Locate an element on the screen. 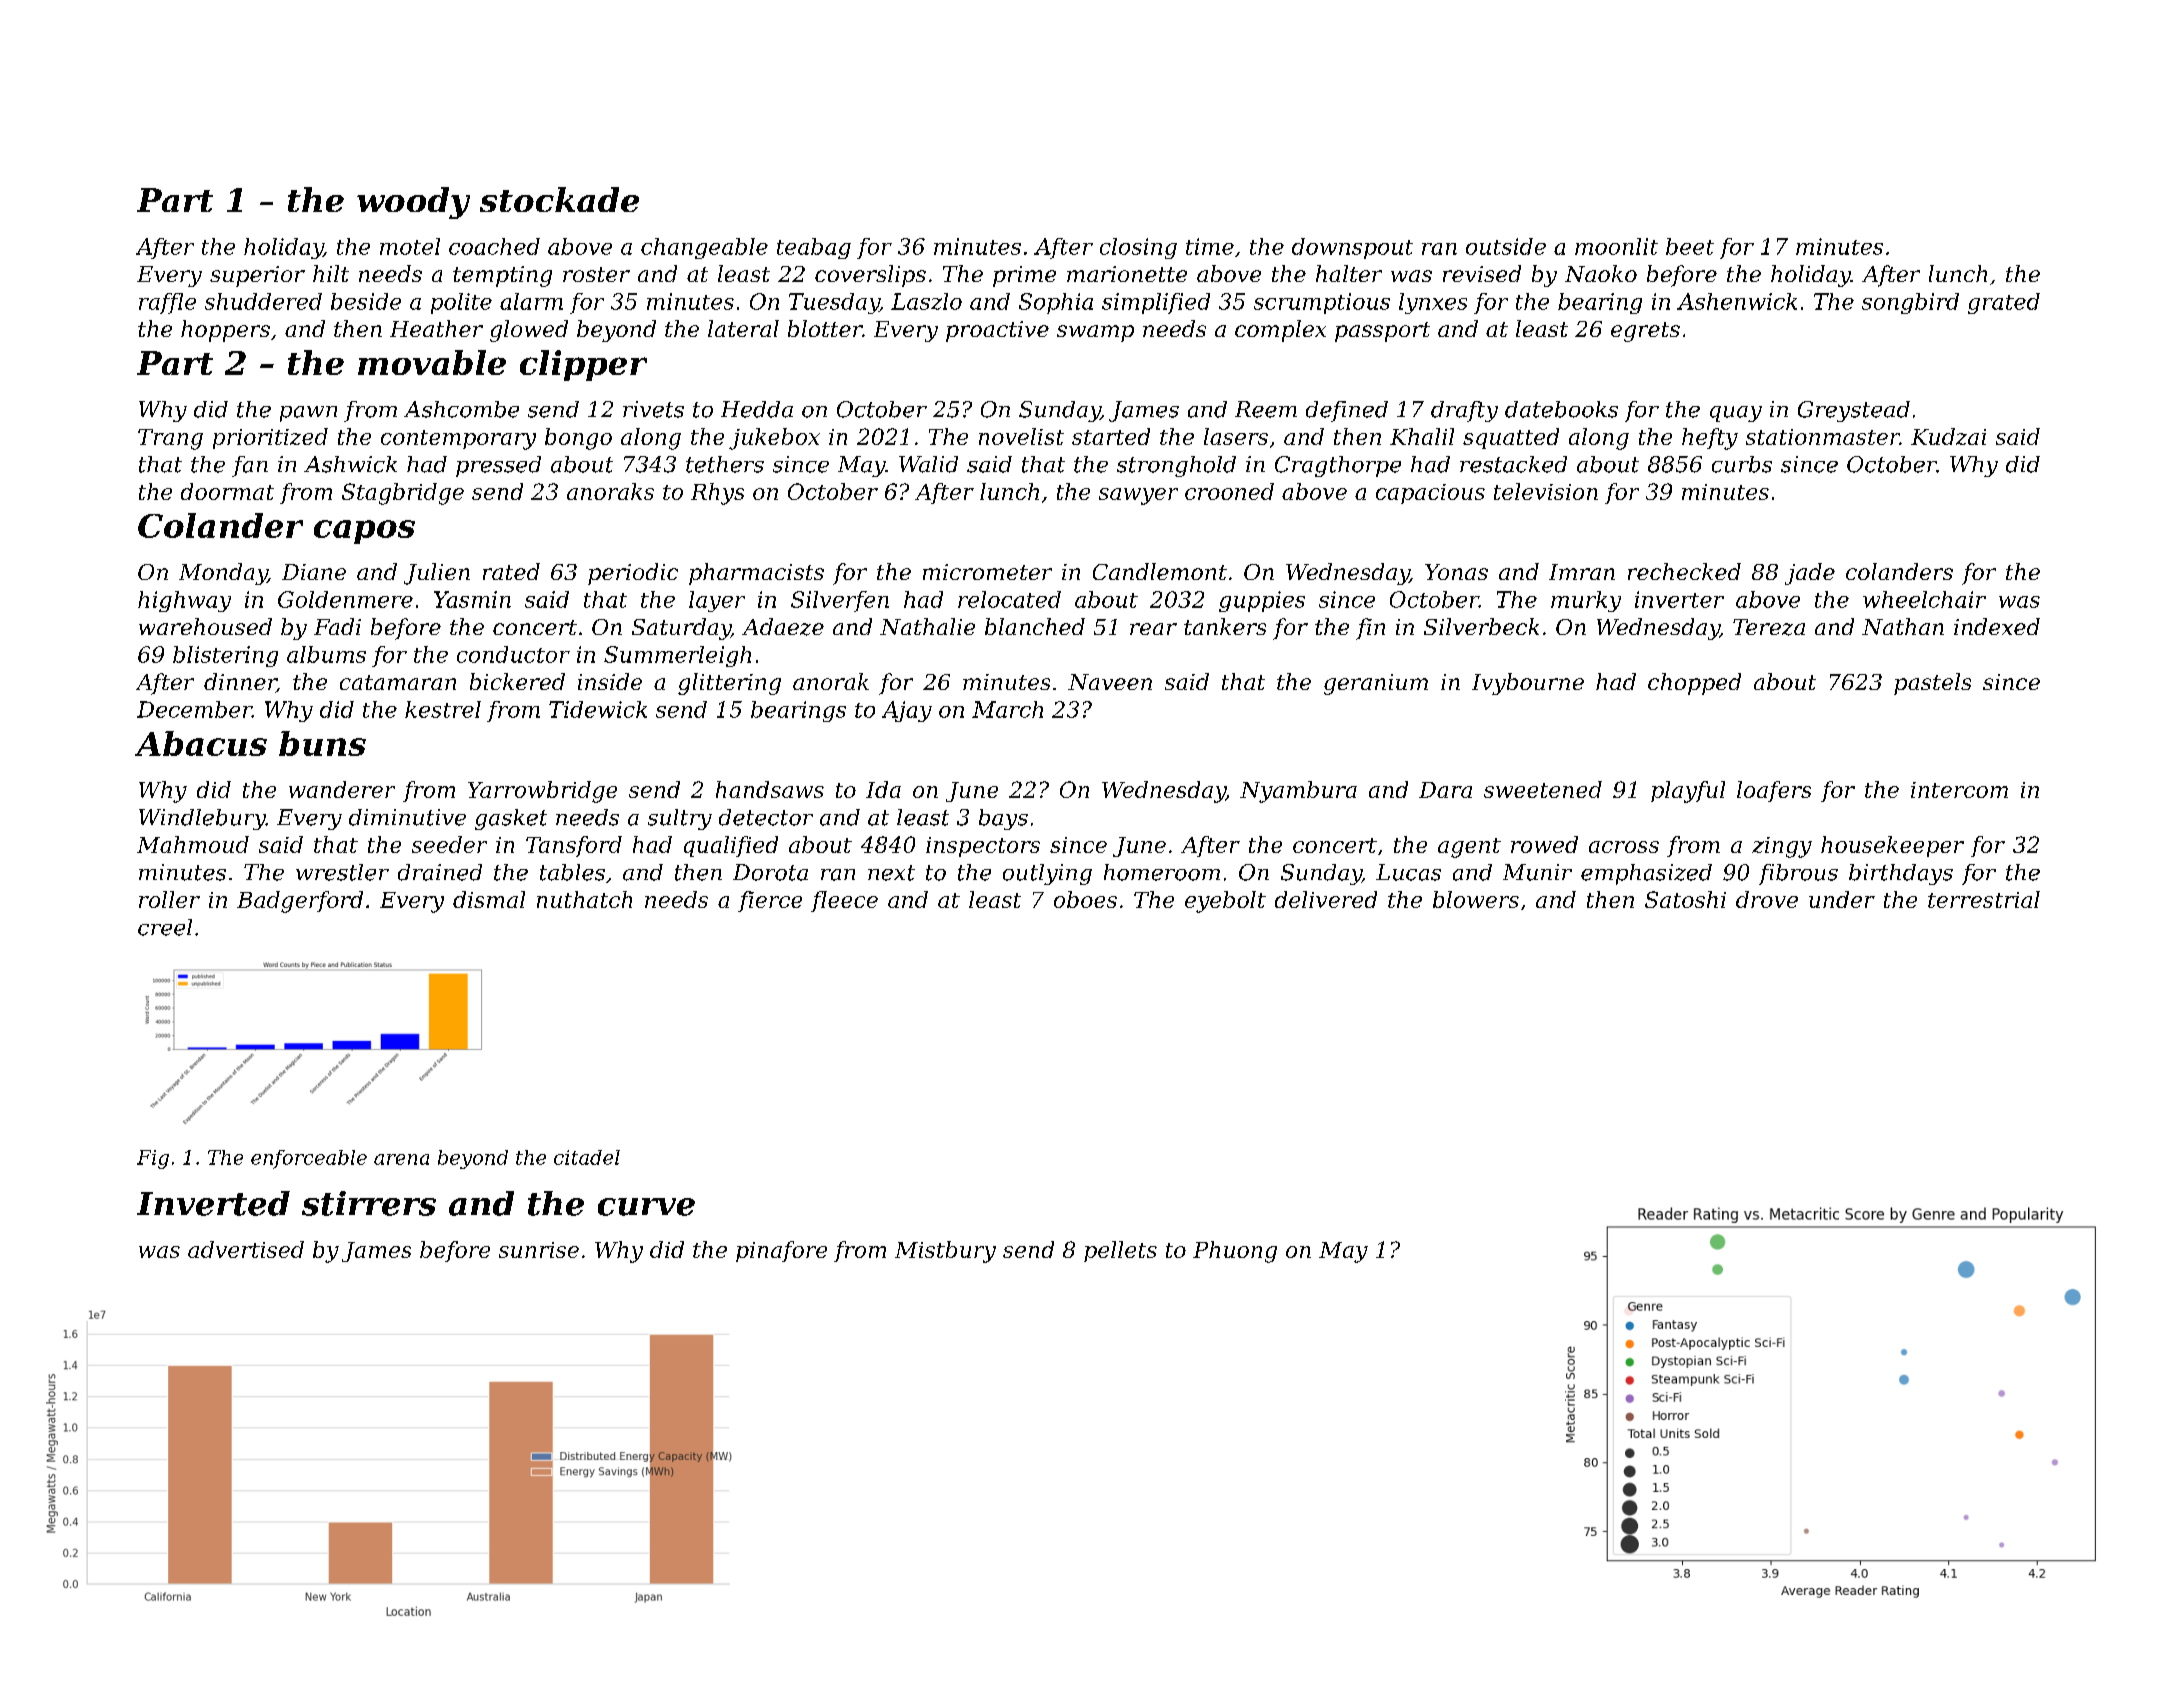  stockade is located at coordinates (559, 199).
